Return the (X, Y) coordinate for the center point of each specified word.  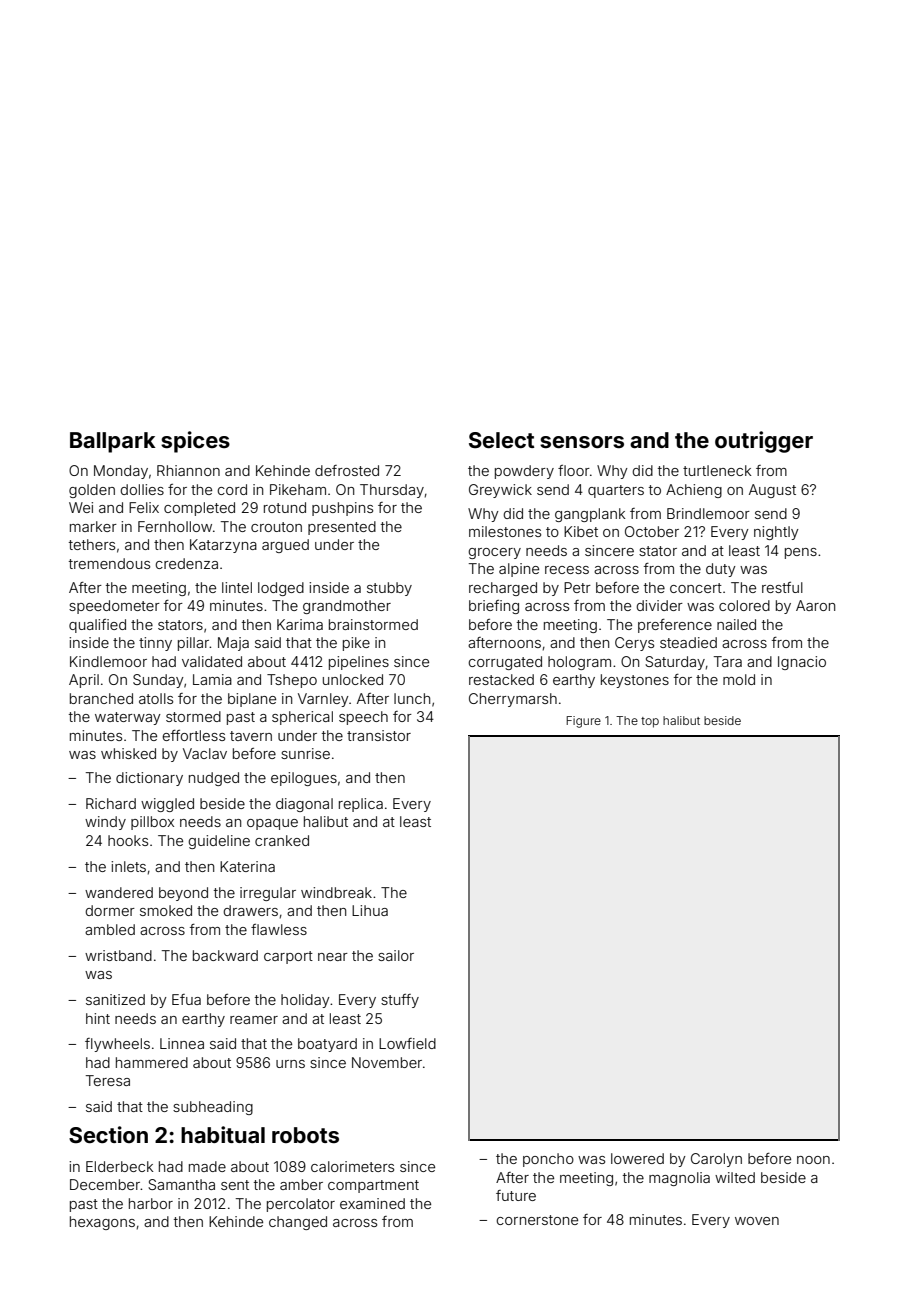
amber (301, 1184)
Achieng (694, 491)
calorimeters (352, 1166)
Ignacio (802, 663)
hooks (128, 840)
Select (501, 440)
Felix (144, 507)
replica (361, 805)
